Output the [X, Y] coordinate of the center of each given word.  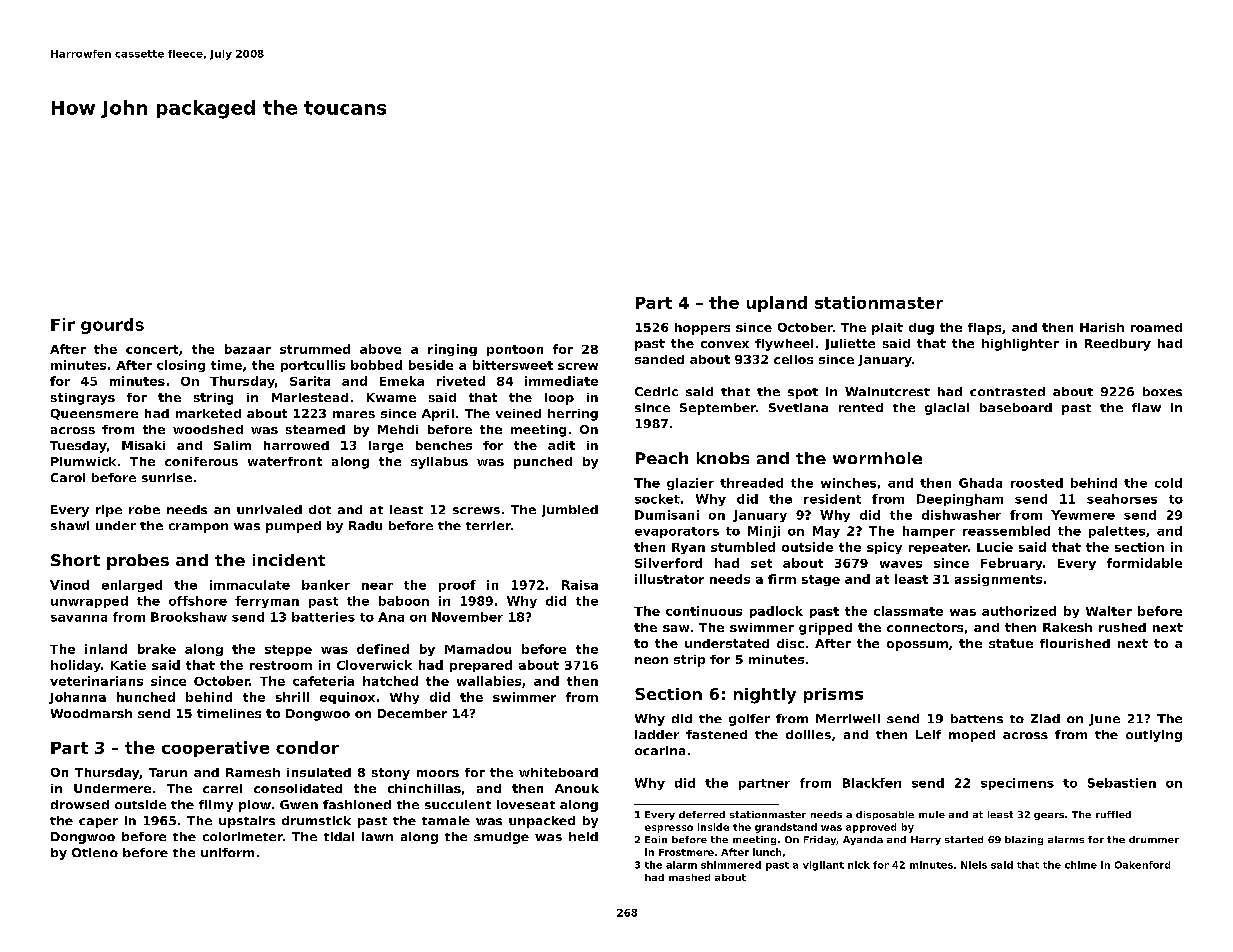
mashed [689, 877]
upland [777, 304]
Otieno [95, 852]
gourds [112, 326]
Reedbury [1118, 345]
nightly [765, 696]
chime [1081, 865]
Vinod [69, 585]
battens [977, 718]
